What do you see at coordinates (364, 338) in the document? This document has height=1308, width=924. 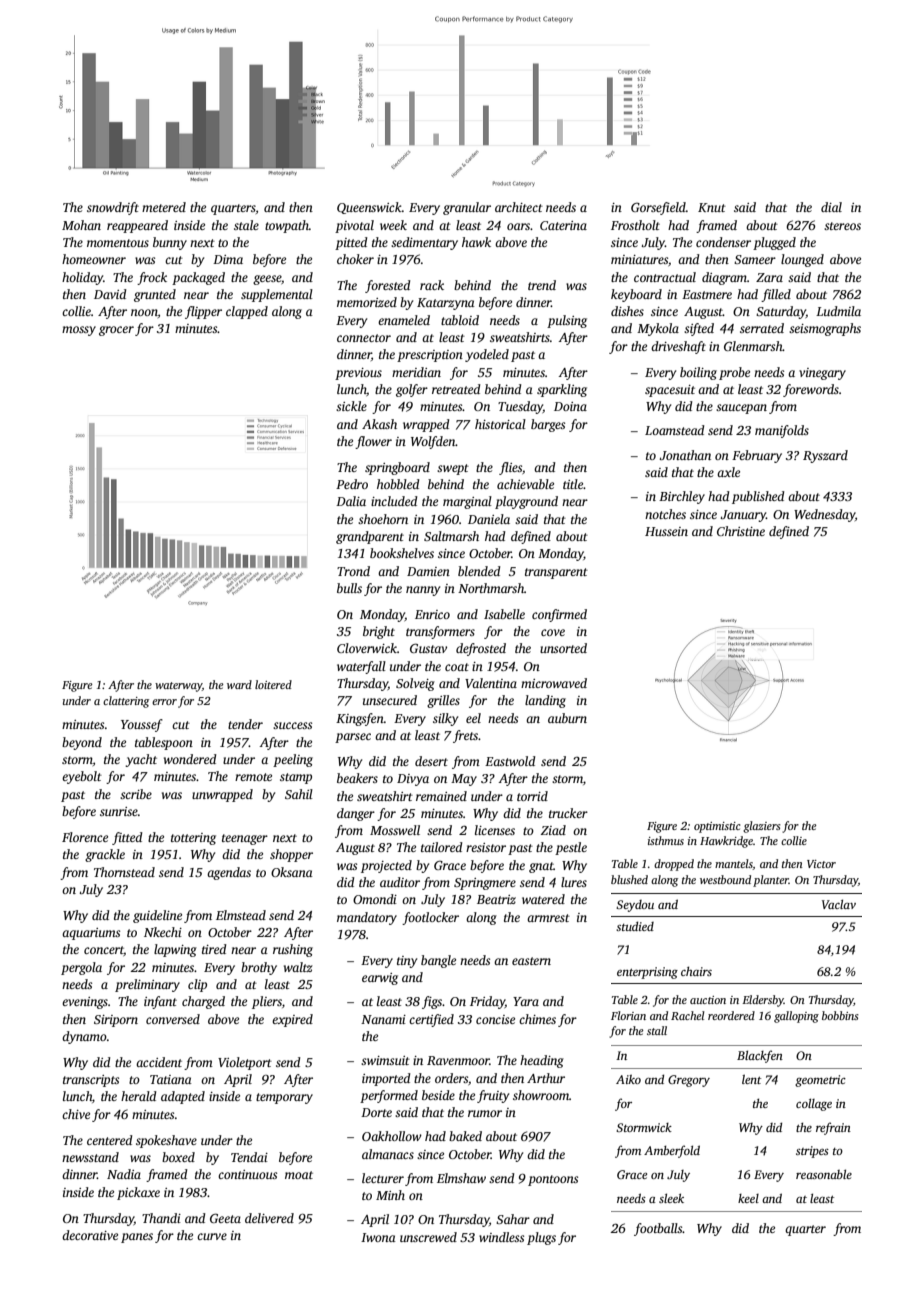 I see `connector` at bounding box center [364, 338].
